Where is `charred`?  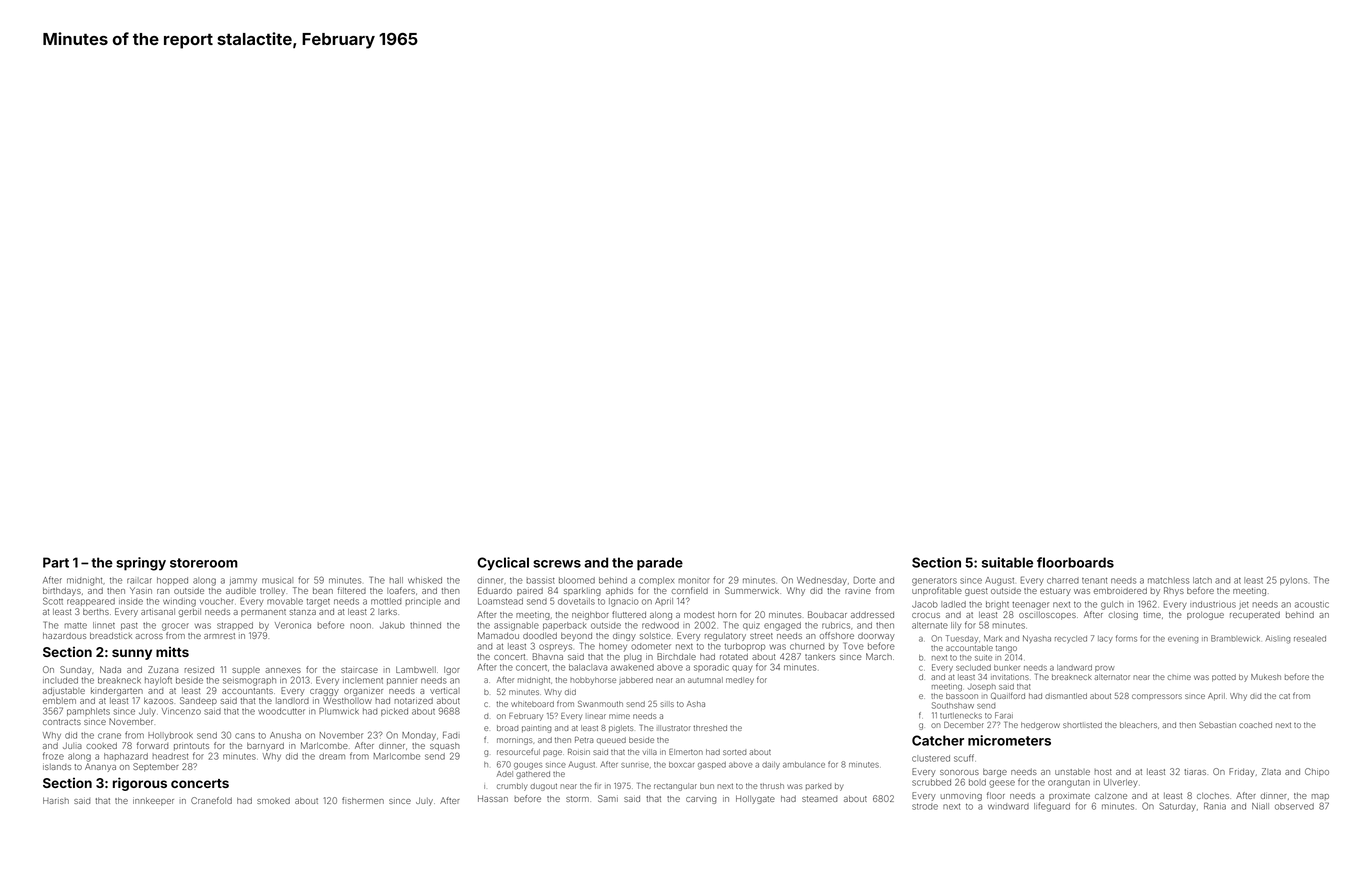 charred is located at coordinates (1063, 580).
